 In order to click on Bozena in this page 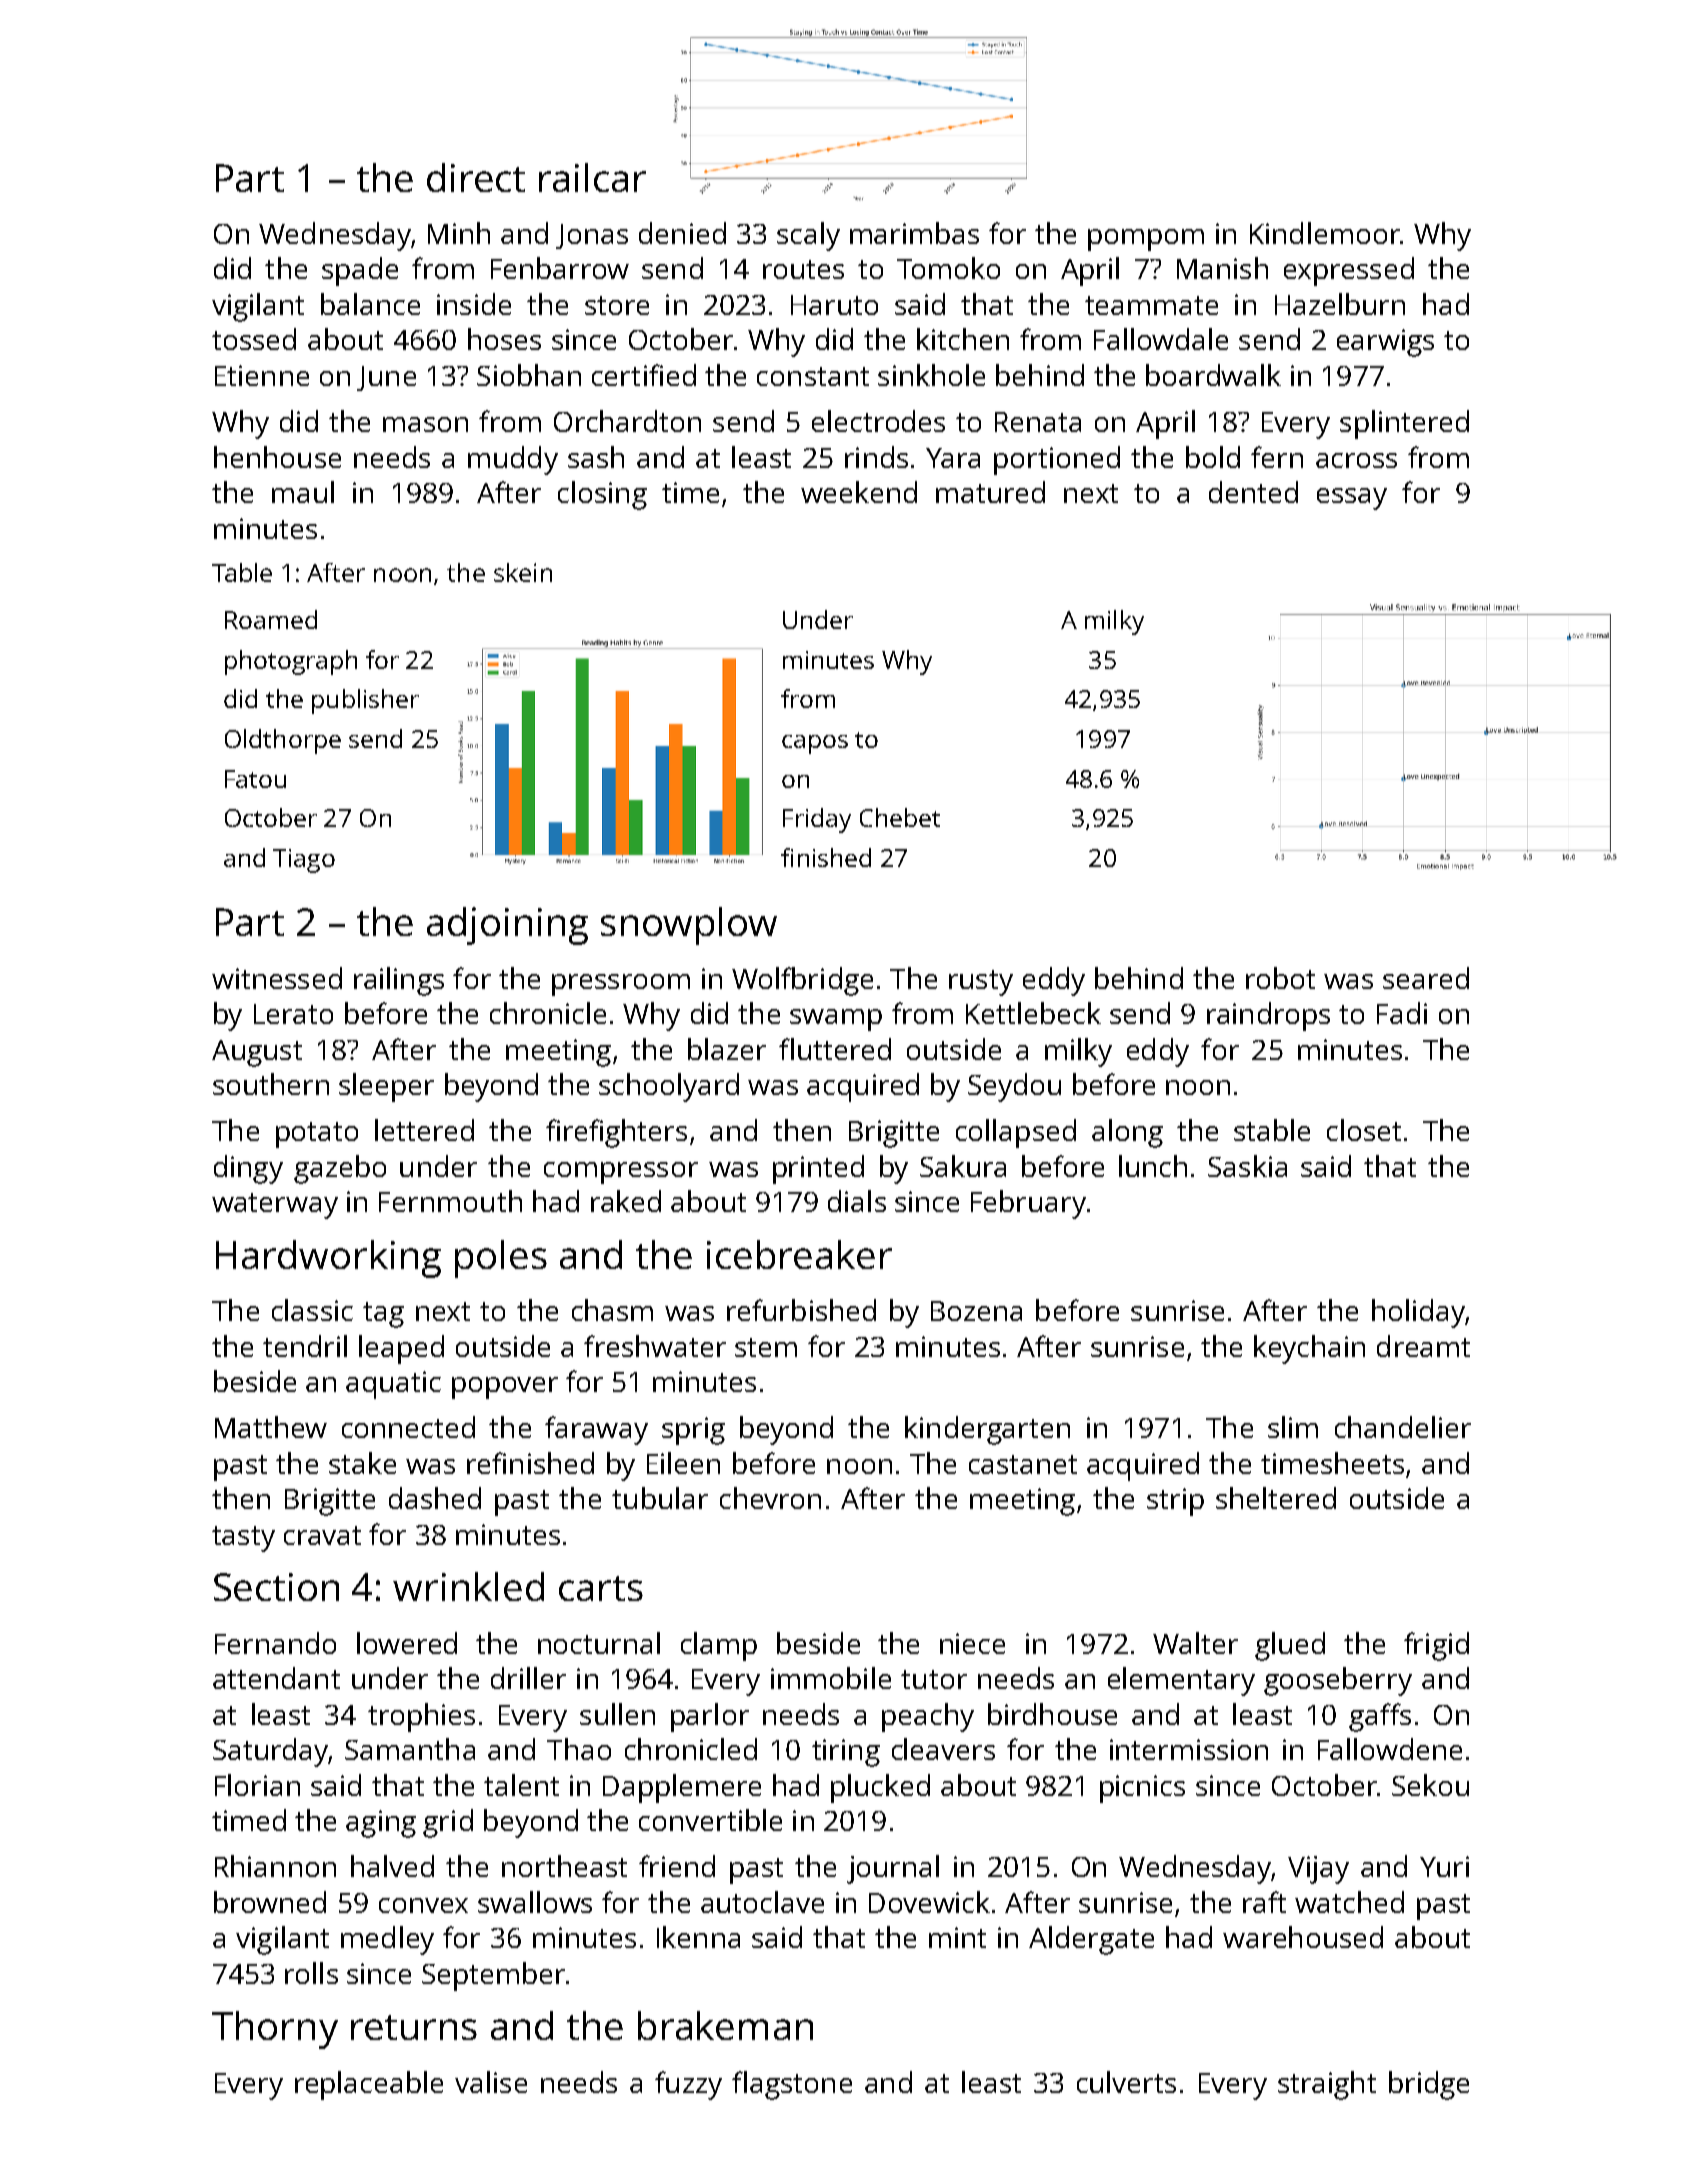, I will do `click(976, 1311)`.
